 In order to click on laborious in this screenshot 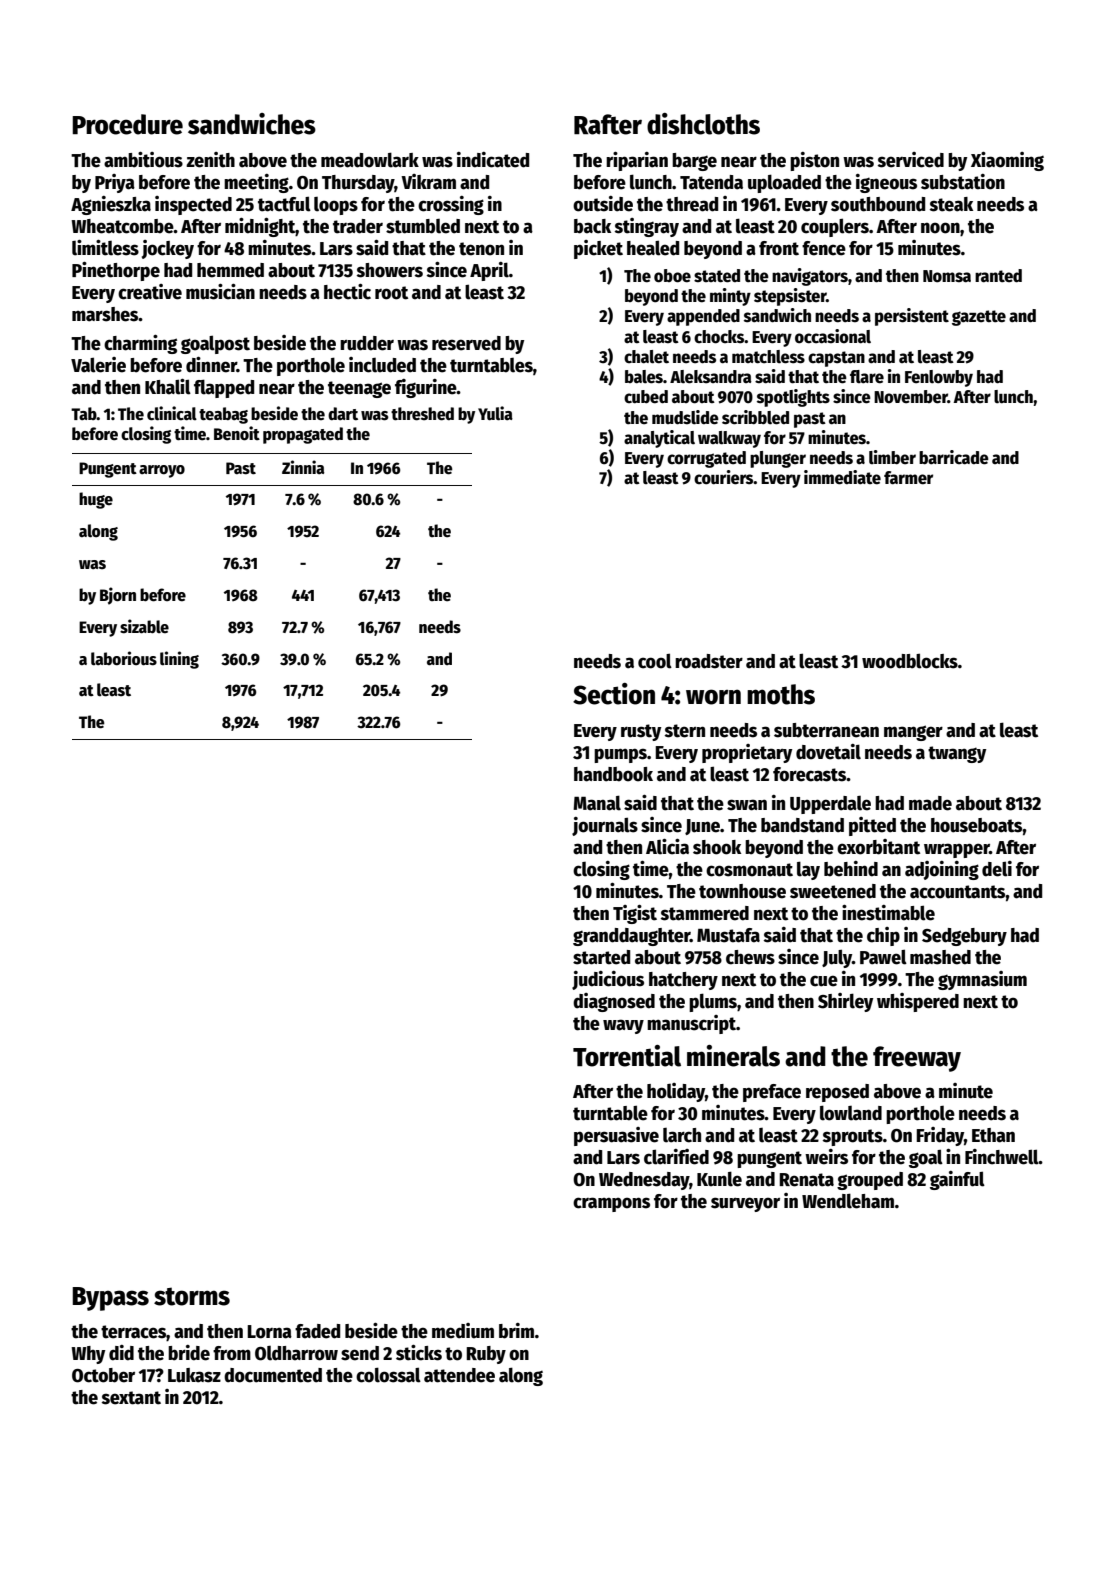, I will do `click(124, 658)`.
